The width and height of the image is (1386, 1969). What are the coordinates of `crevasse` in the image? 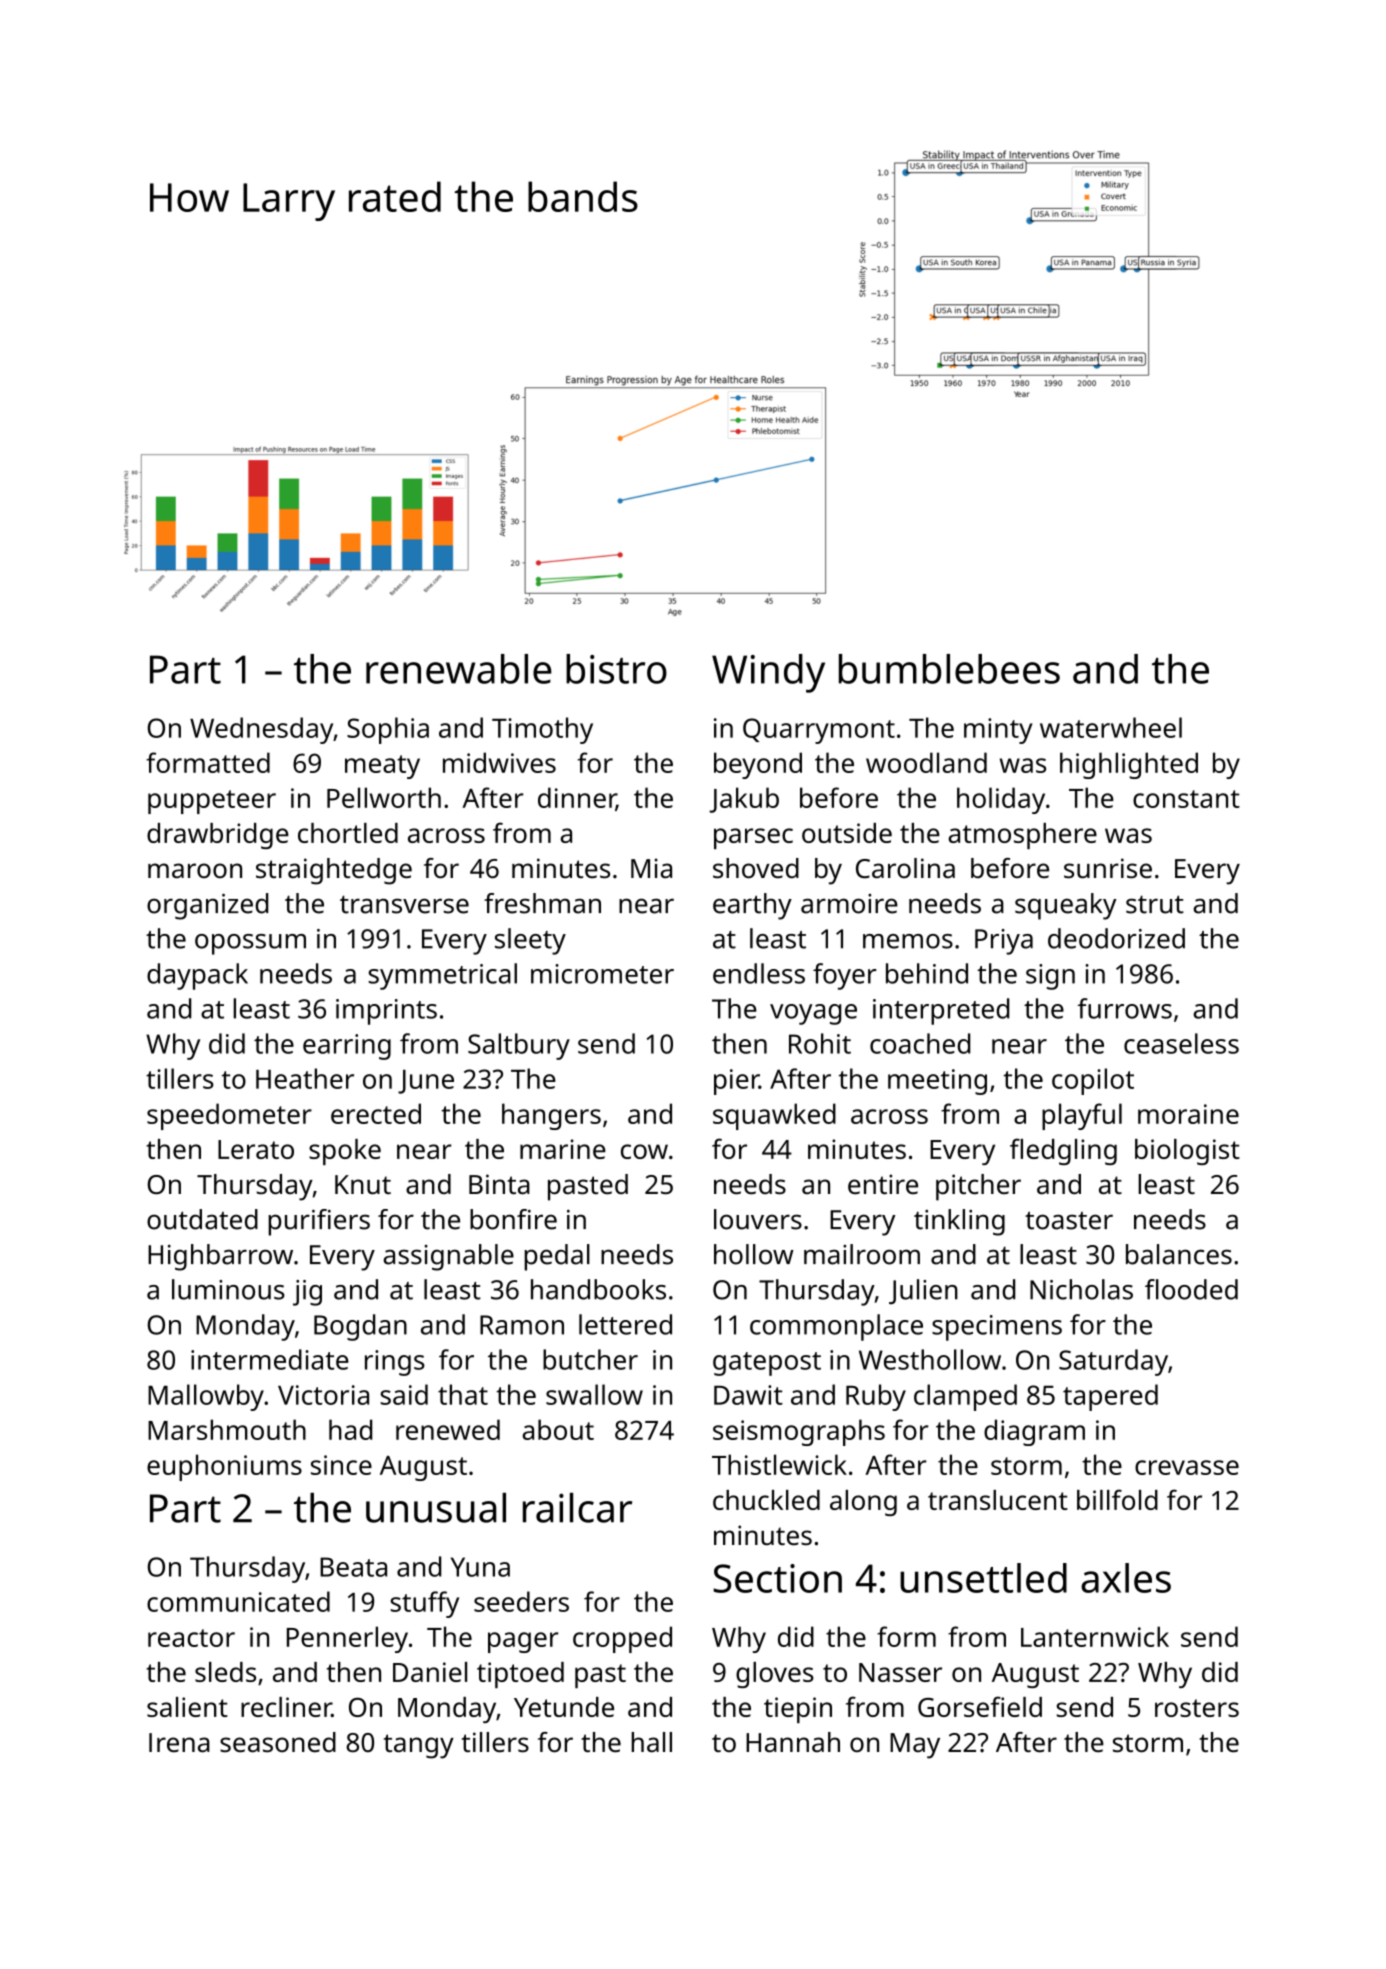 It's located at (1187, 1467).
